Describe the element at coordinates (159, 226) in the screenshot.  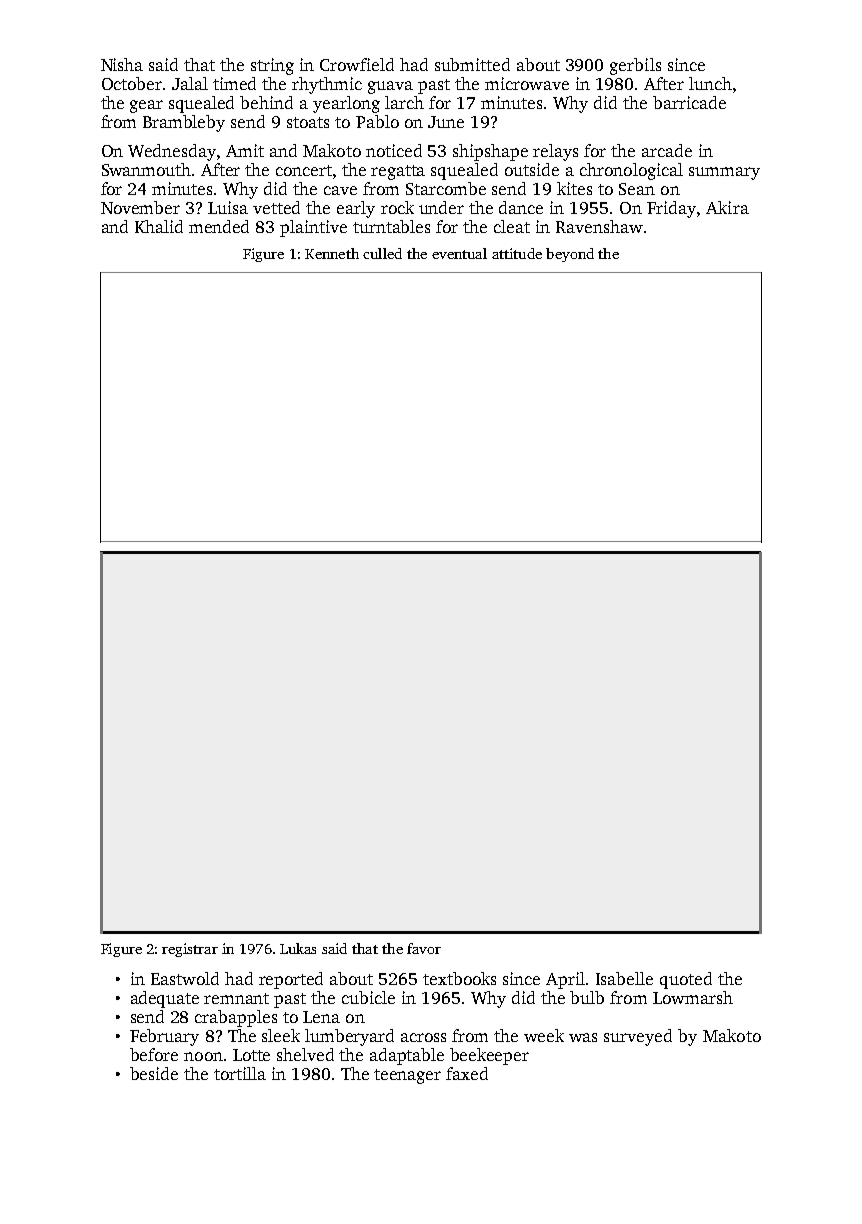
I see `Khalid` at that location.
